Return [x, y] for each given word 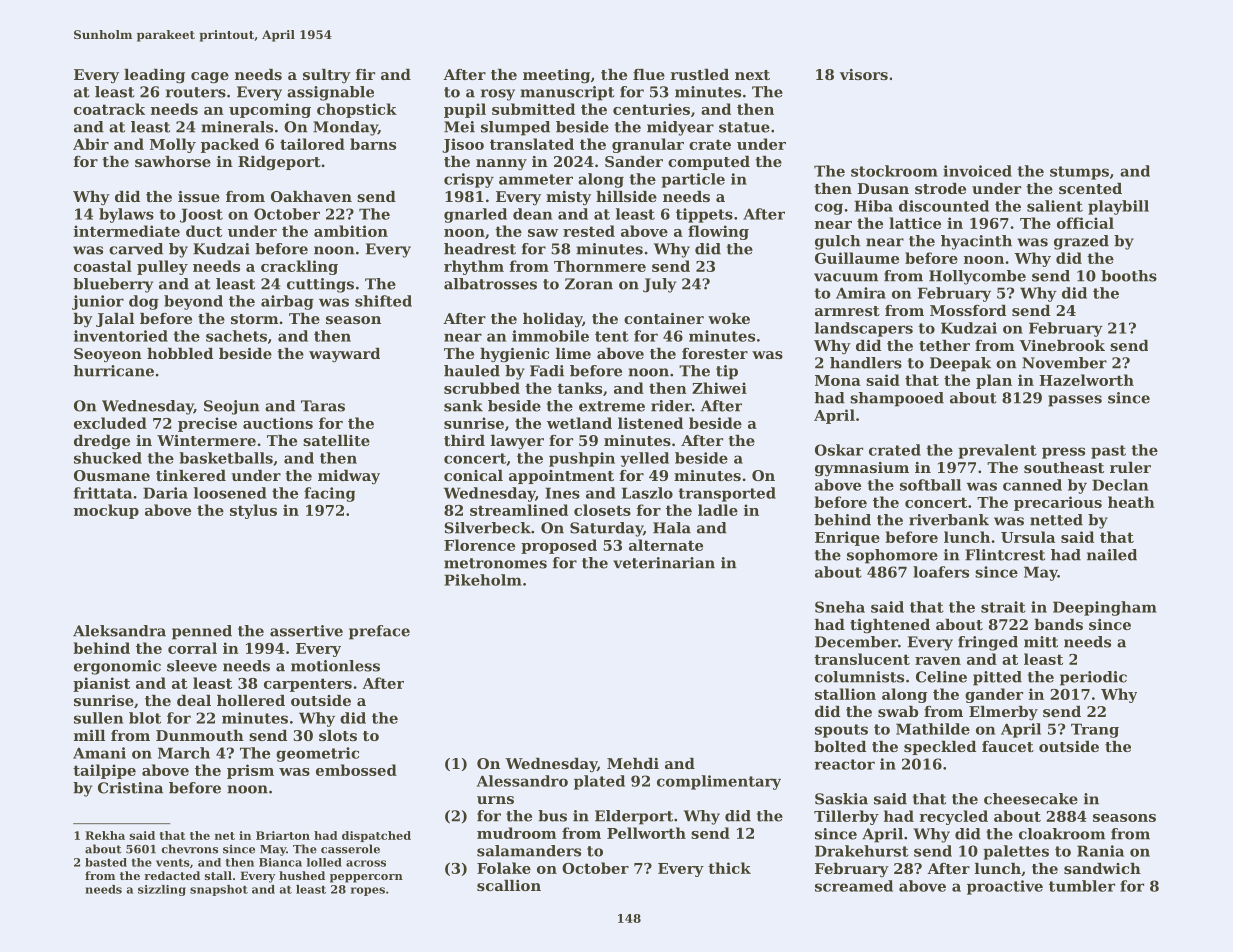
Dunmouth [200, 735]
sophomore [892, 556]
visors [864, 74]
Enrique [847, 538]
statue [744, 127]
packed [230, 145]
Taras [323, 406]
